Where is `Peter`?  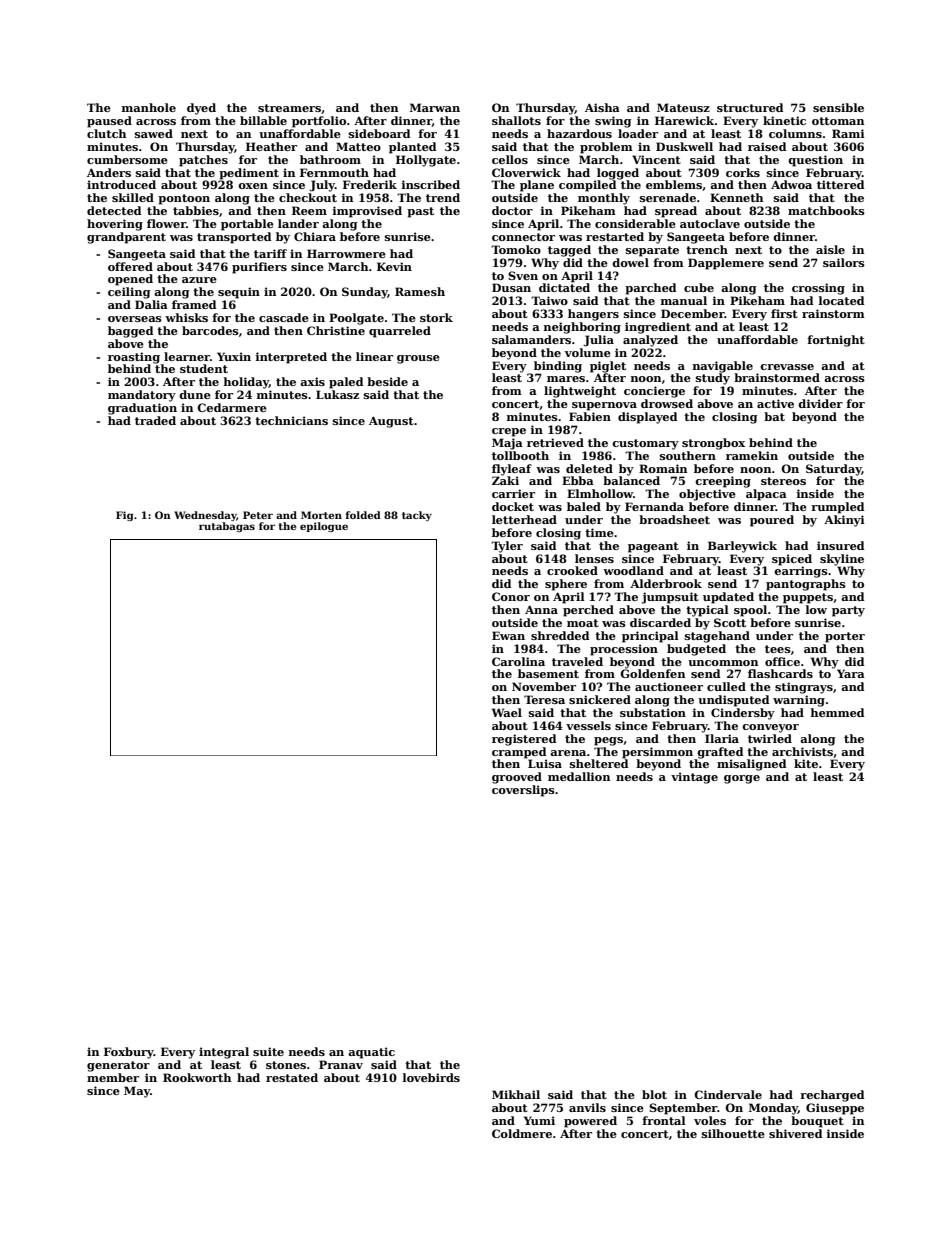 Peter is located at coordinates (258, 515).
